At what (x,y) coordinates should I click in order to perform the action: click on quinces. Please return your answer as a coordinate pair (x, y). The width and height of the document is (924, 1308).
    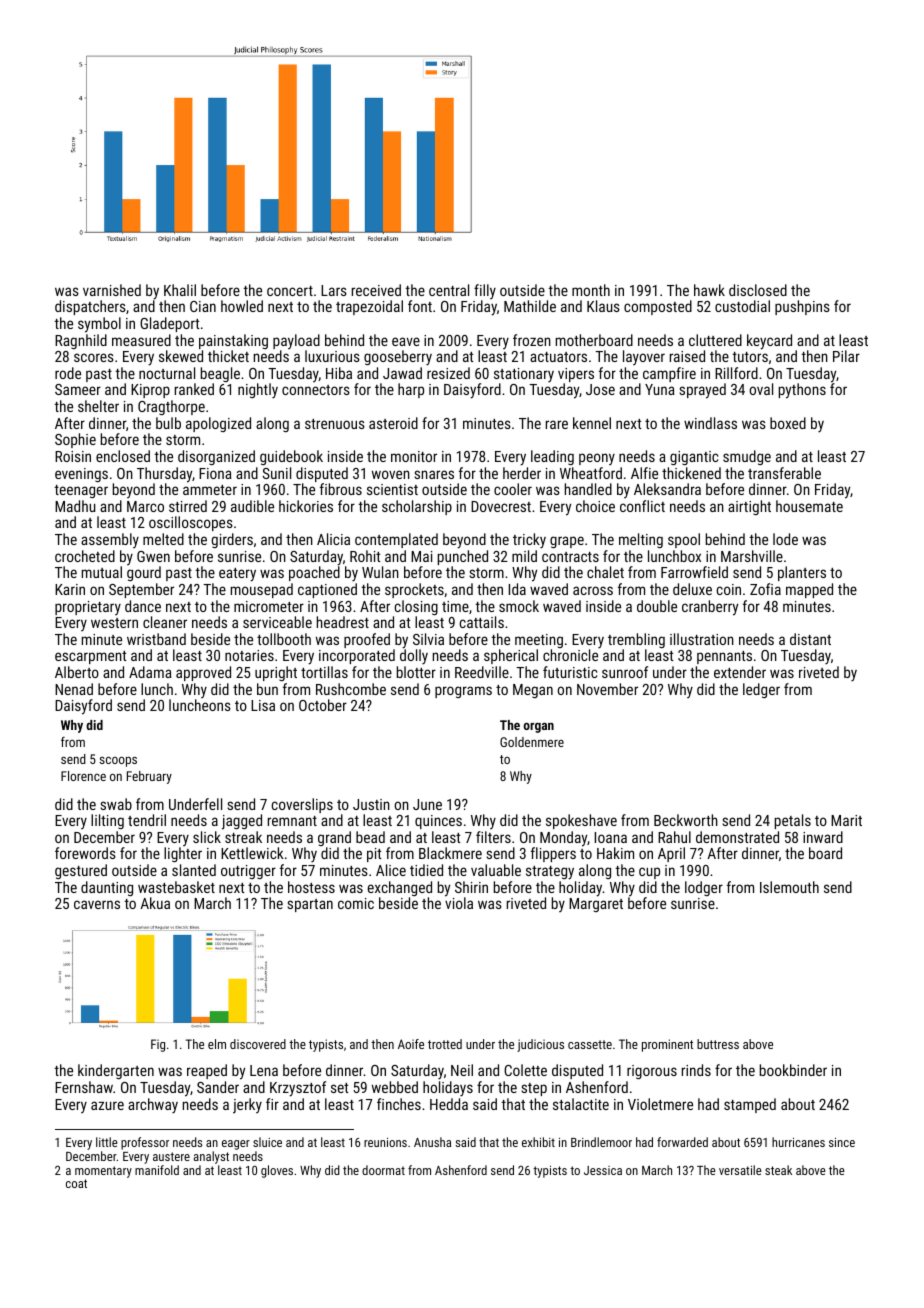
    Looking at the image, I should click on (438, 822).
